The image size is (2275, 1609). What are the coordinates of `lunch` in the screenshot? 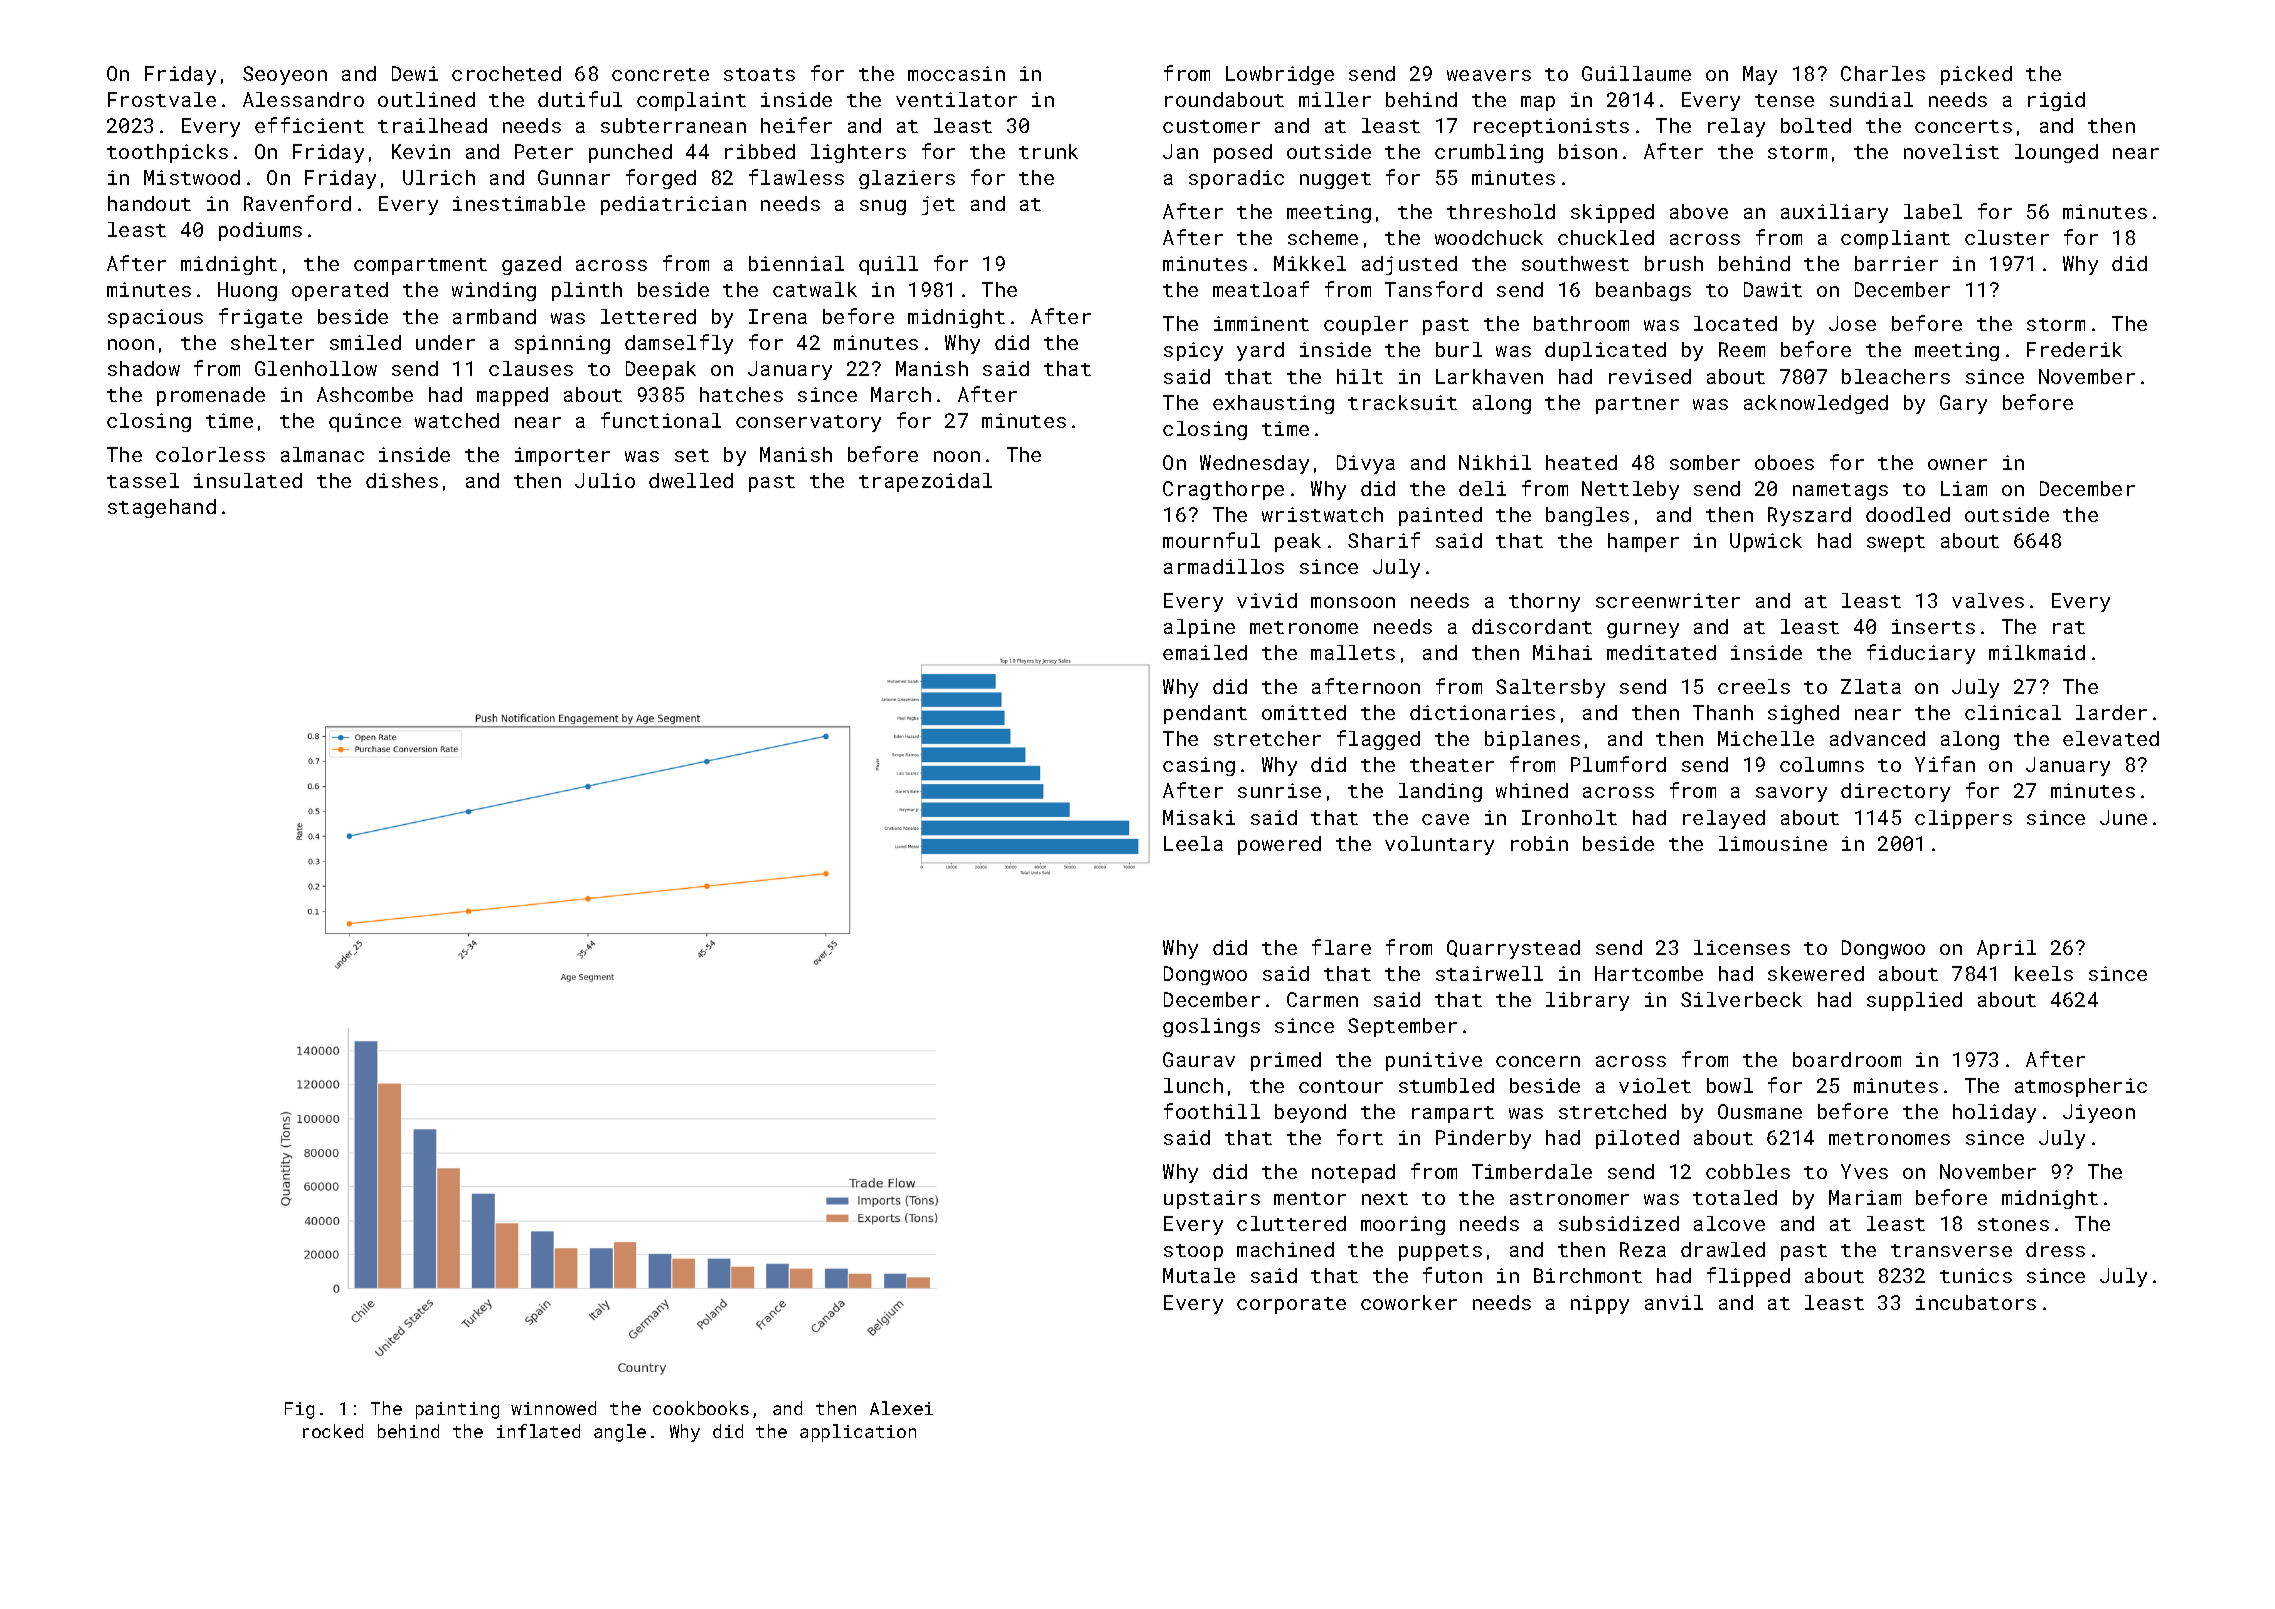 It's located at (1193, 1085).
